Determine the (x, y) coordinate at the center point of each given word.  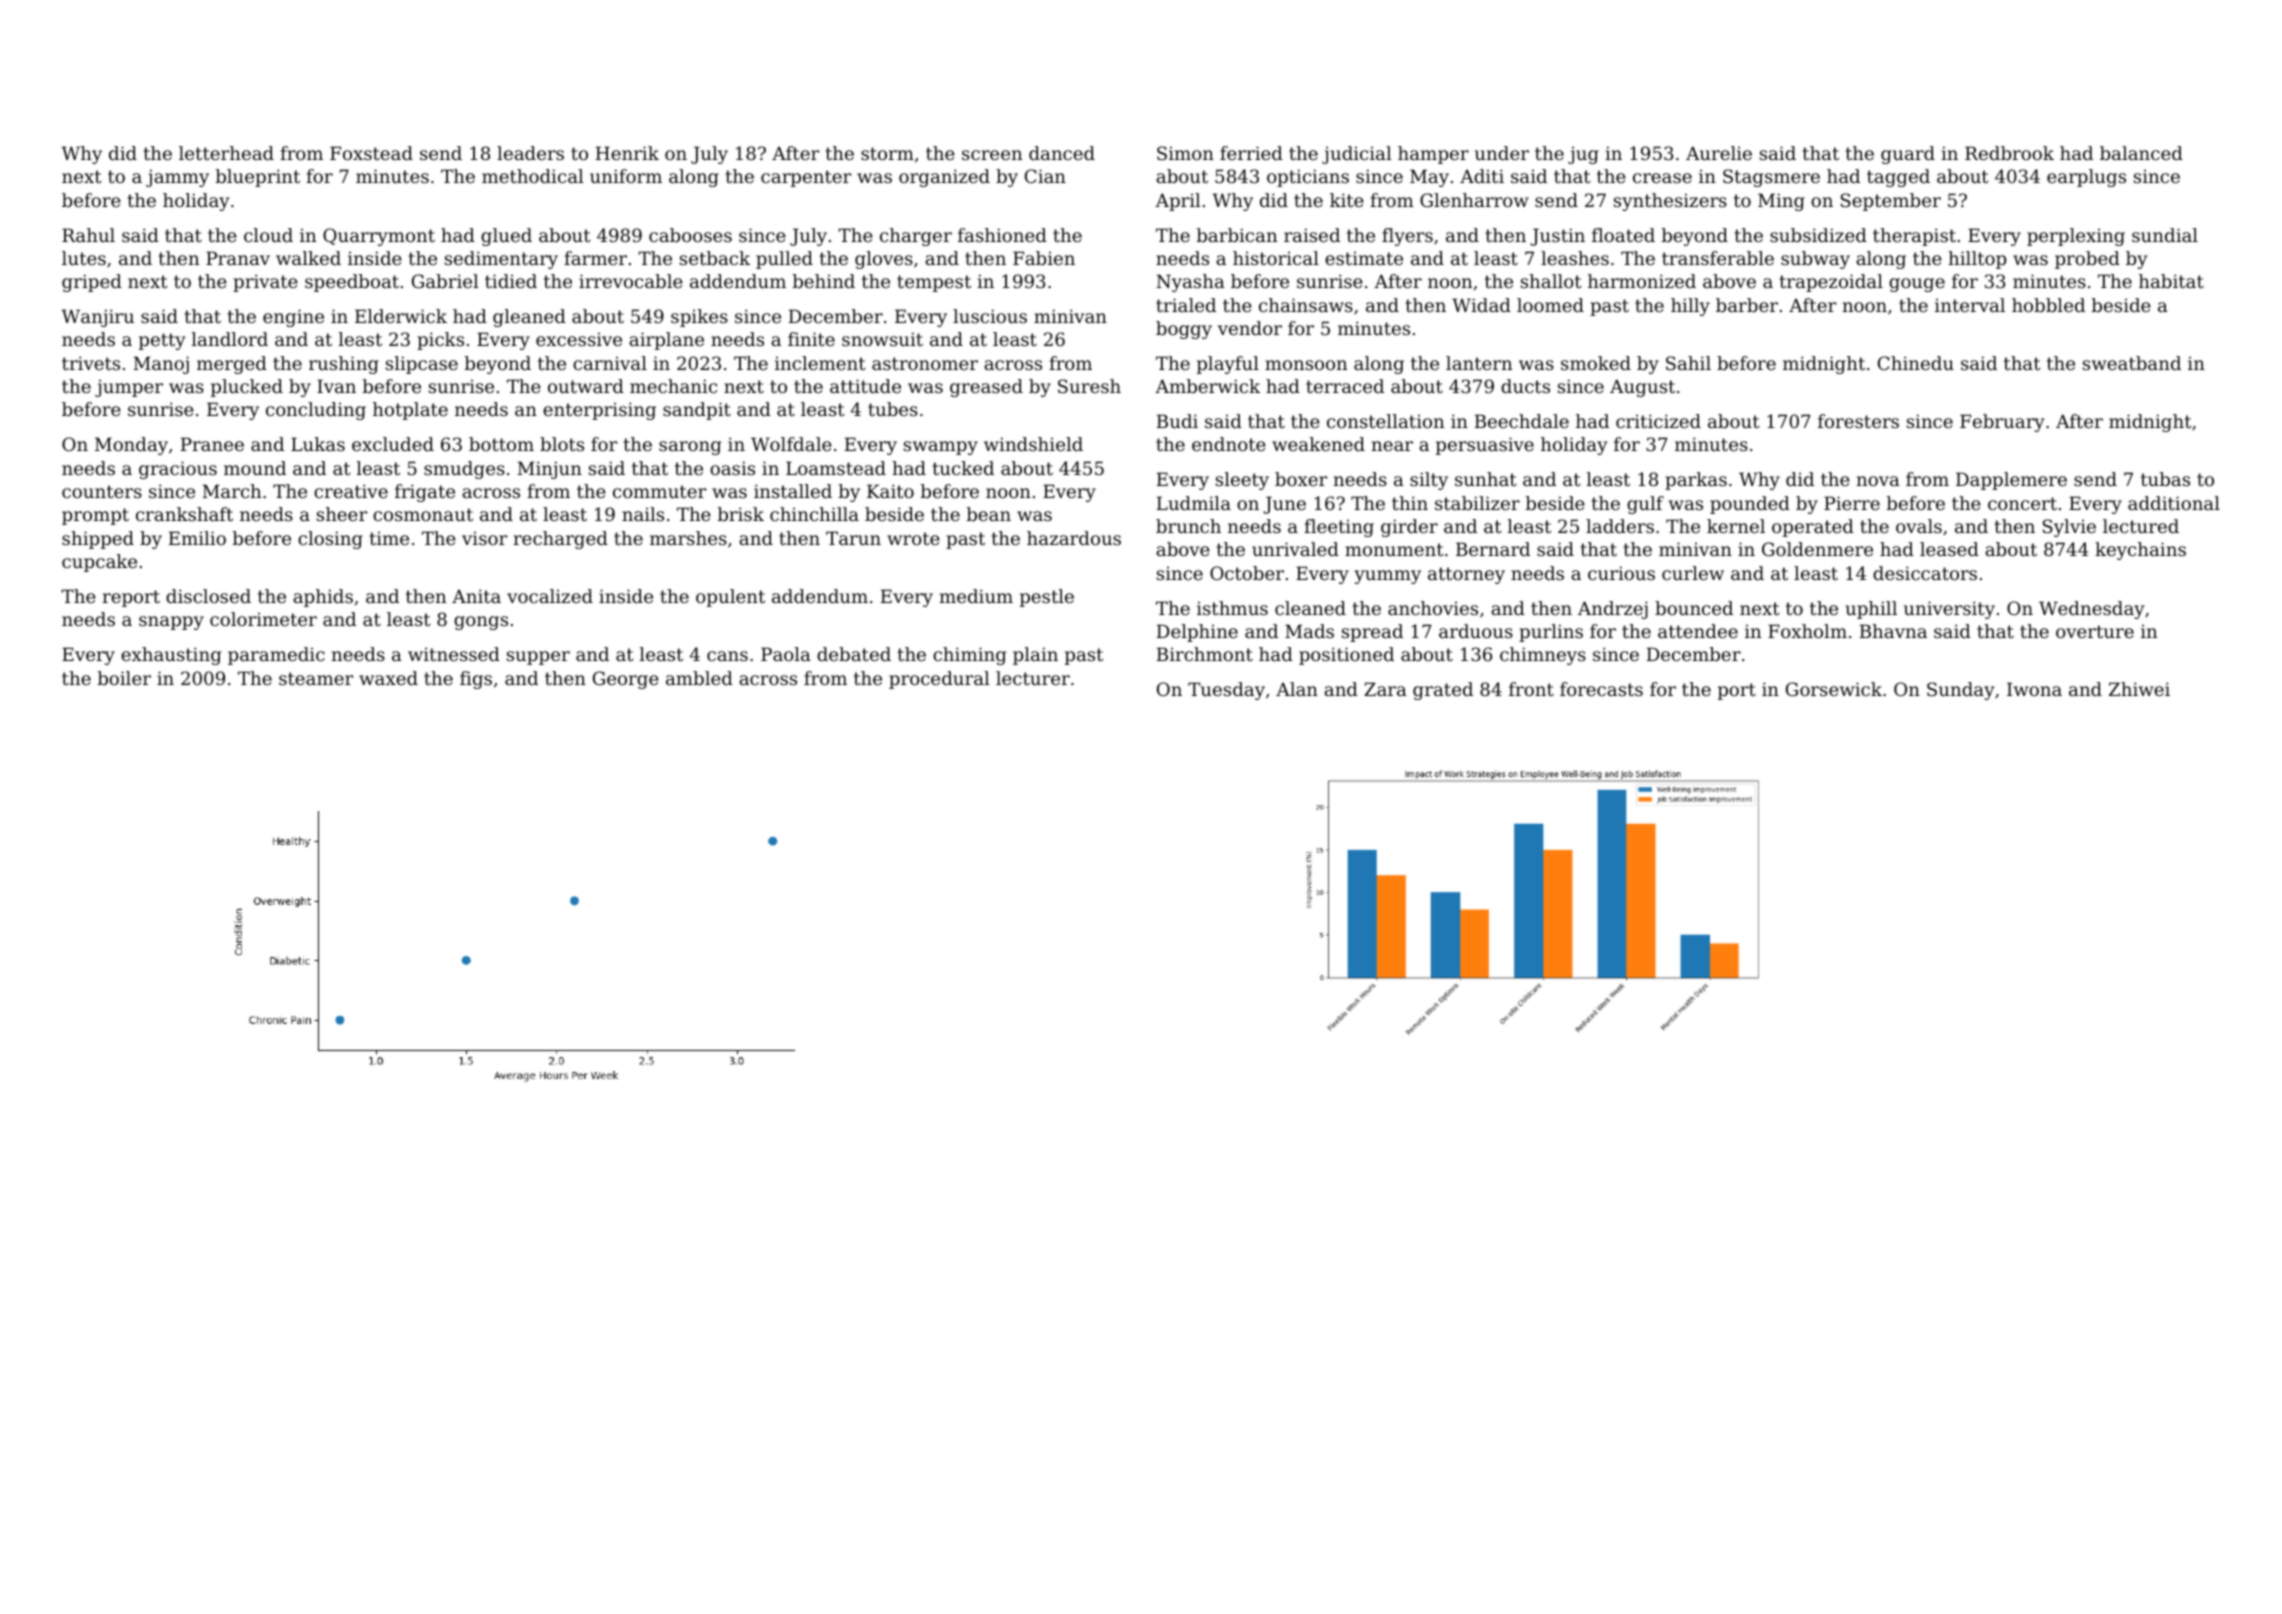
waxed (388, 678)
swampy (941, 448)
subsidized (1818, 235)
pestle (1047, 598)
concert (2022, 503)
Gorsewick (1834, 689)
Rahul (88, 235)
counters (102, 491)
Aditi (1482, 176)
